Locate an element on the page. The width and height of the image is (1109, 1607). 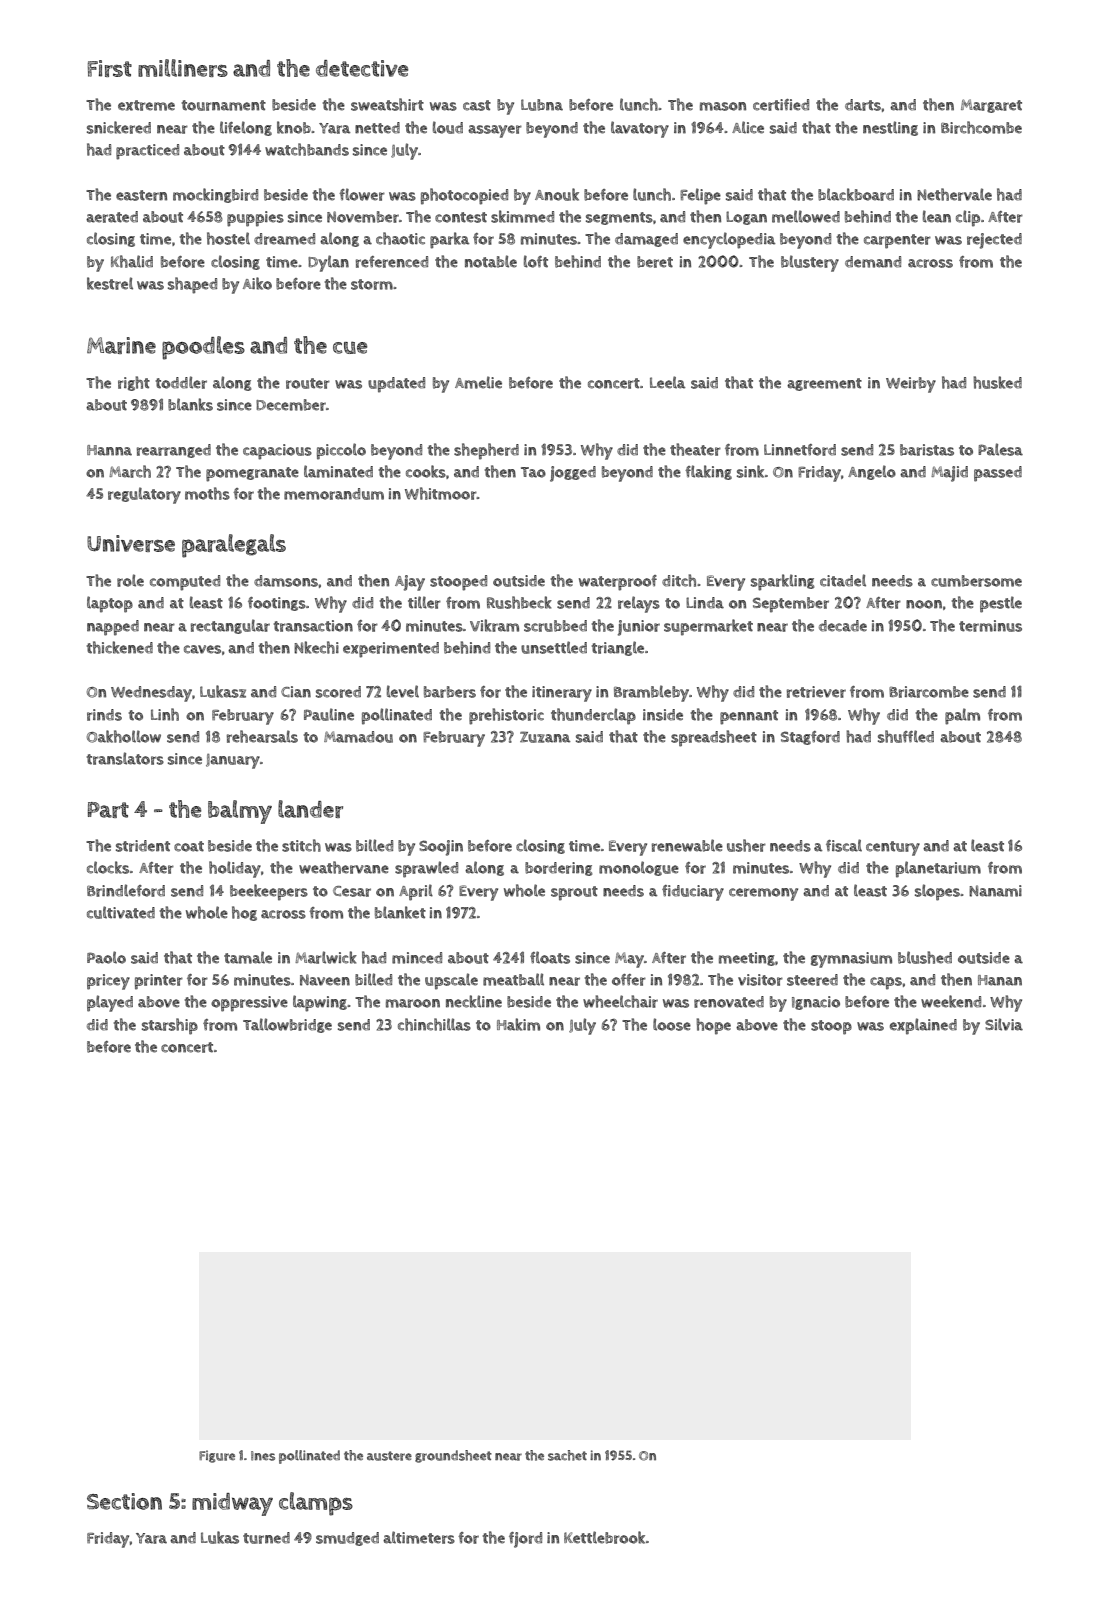
Margaret is located at coordinates (991, 106).
